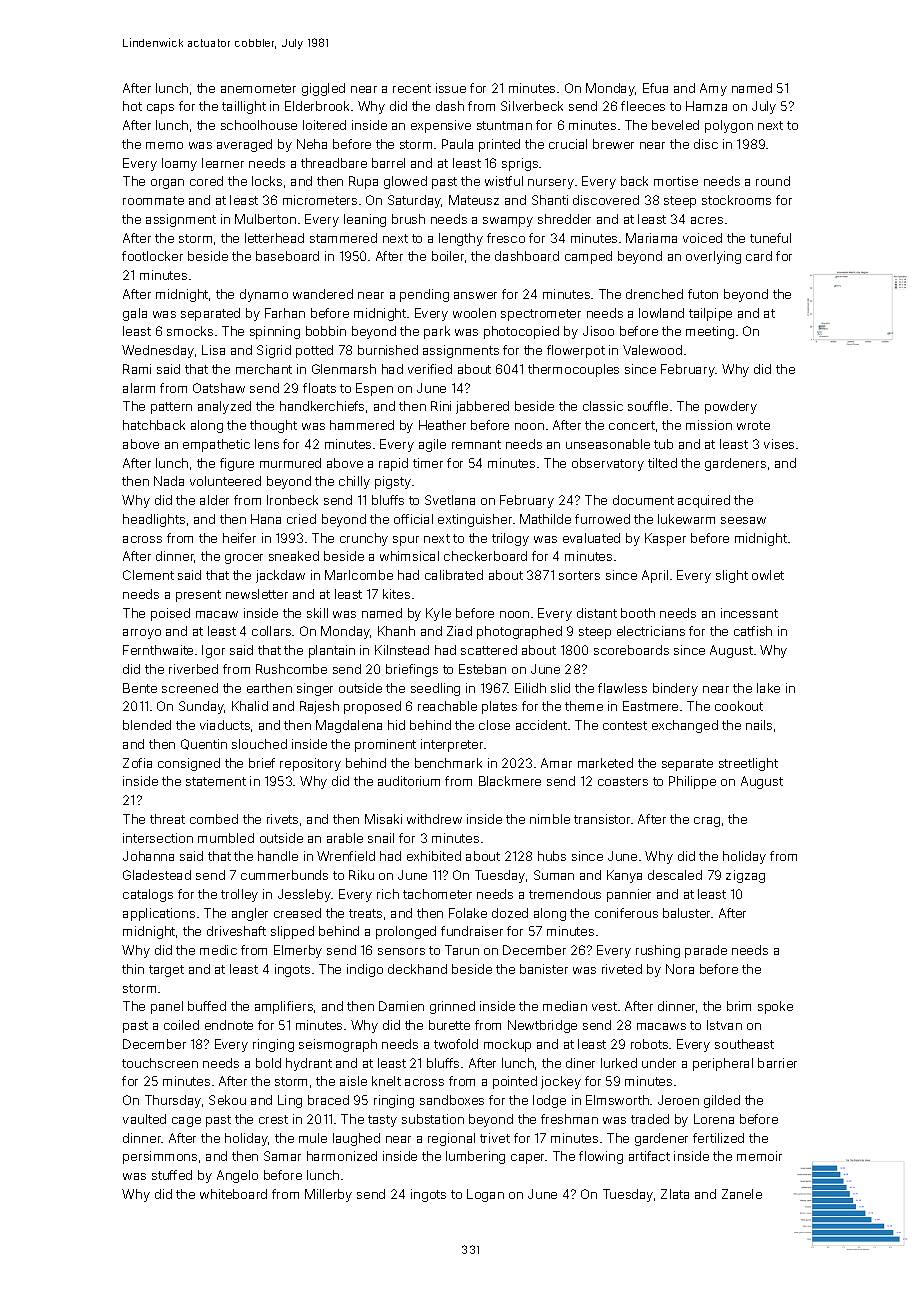  Describe the element at coordinates (768, 575) in the screenshot. I see `owlet` at that location.
